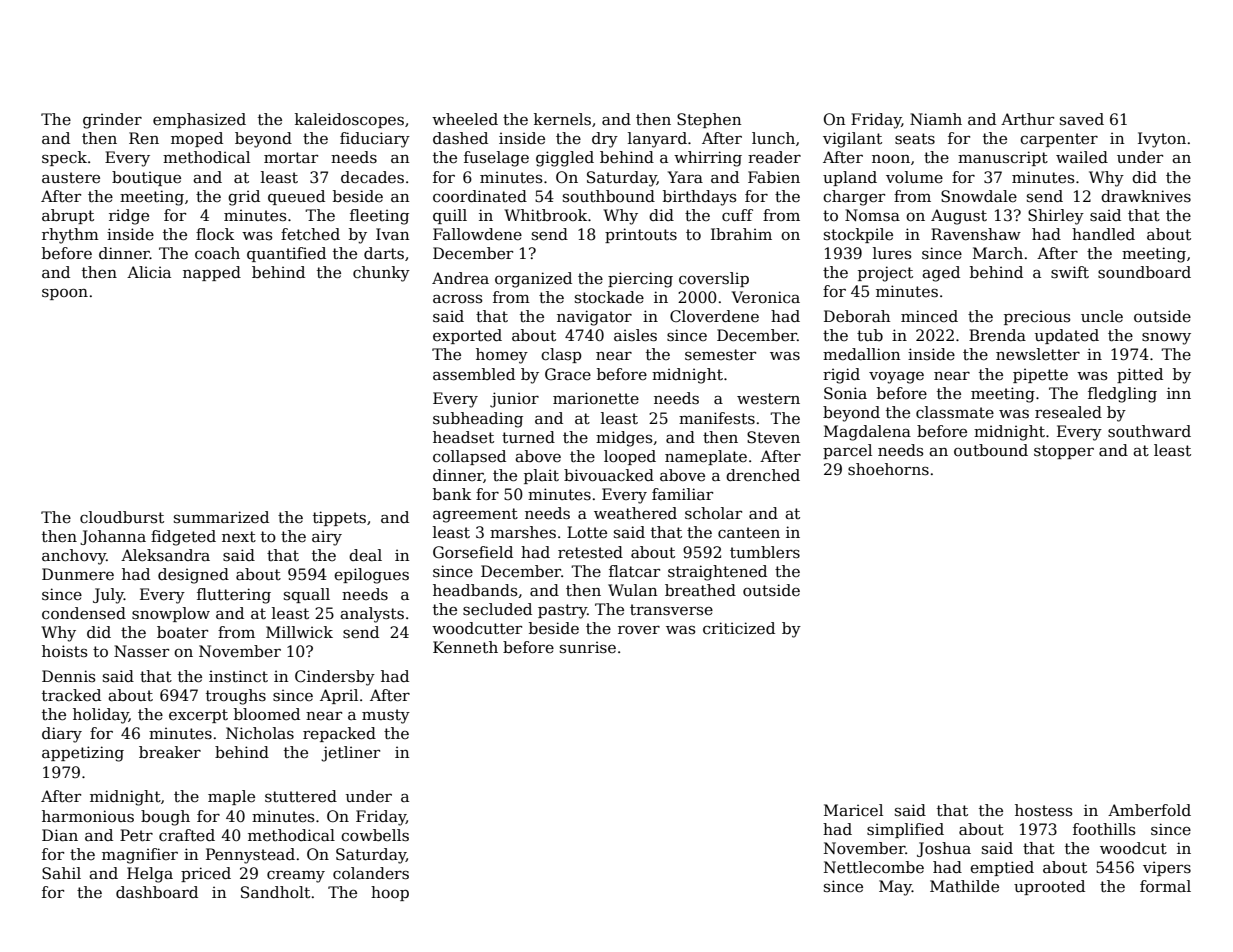 The image size is (1233, 952). Describe the element at coordinates (895, 888) in the screenshot. I see `May` at that location.
